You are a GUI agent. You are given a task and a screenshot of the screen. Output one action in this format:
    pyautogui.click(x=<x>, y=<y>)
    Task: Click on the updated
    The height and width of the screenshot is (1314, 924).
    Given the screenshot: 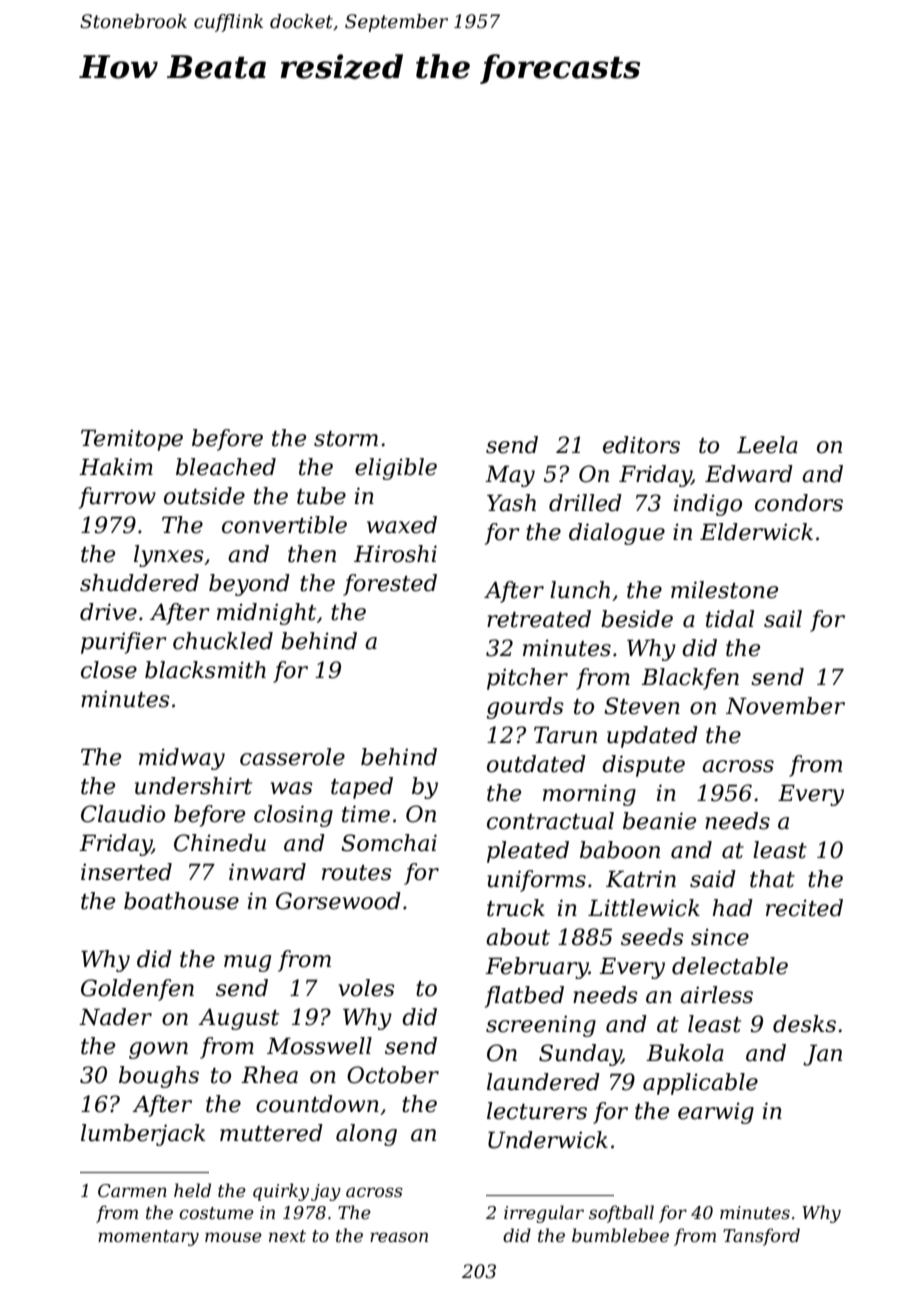 What is the action you would take?
    pyautogui.click(x=652, y=737)
